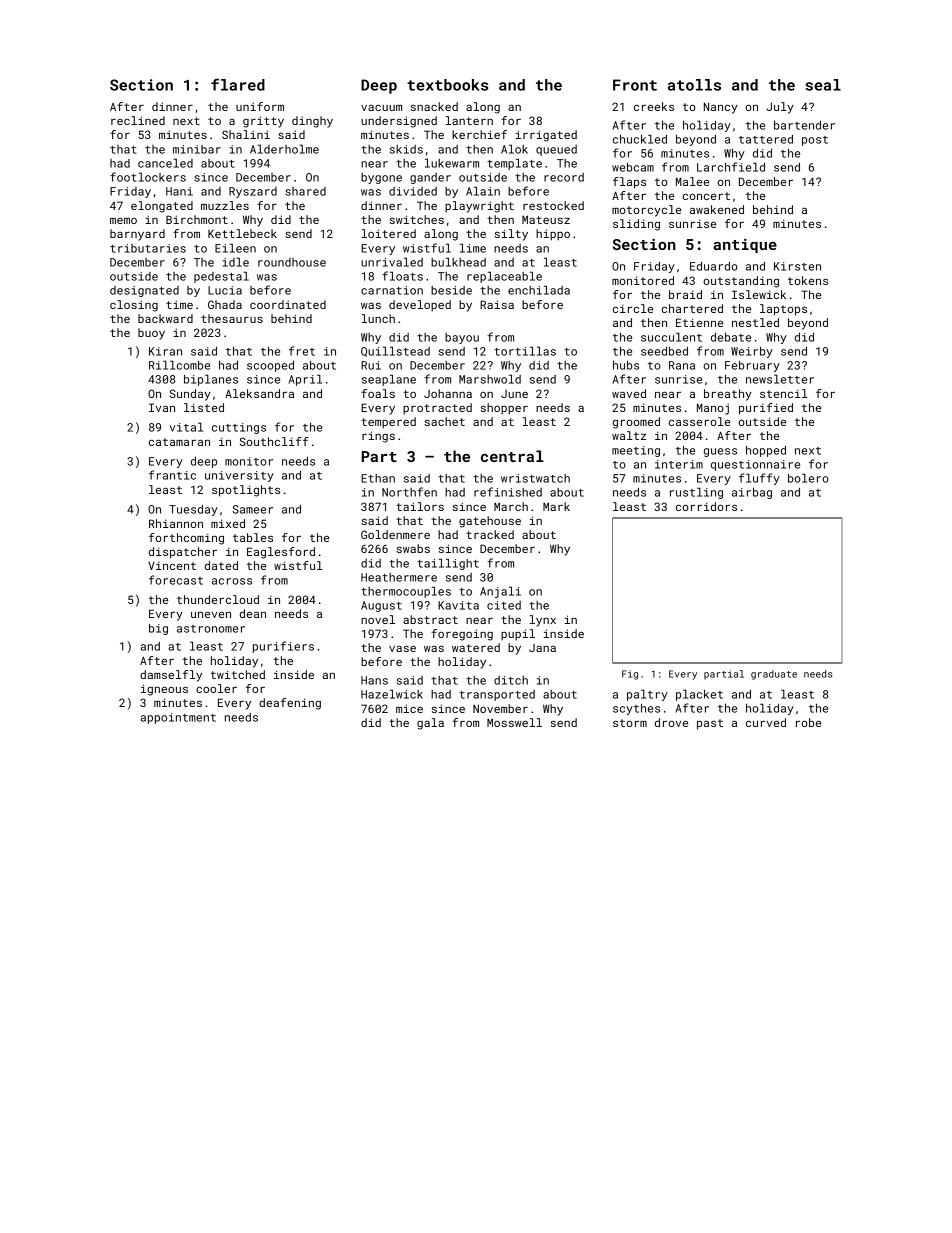 The width and height of the document is (952, 1233). I want to click on Marshwold, so click(490, 379).
